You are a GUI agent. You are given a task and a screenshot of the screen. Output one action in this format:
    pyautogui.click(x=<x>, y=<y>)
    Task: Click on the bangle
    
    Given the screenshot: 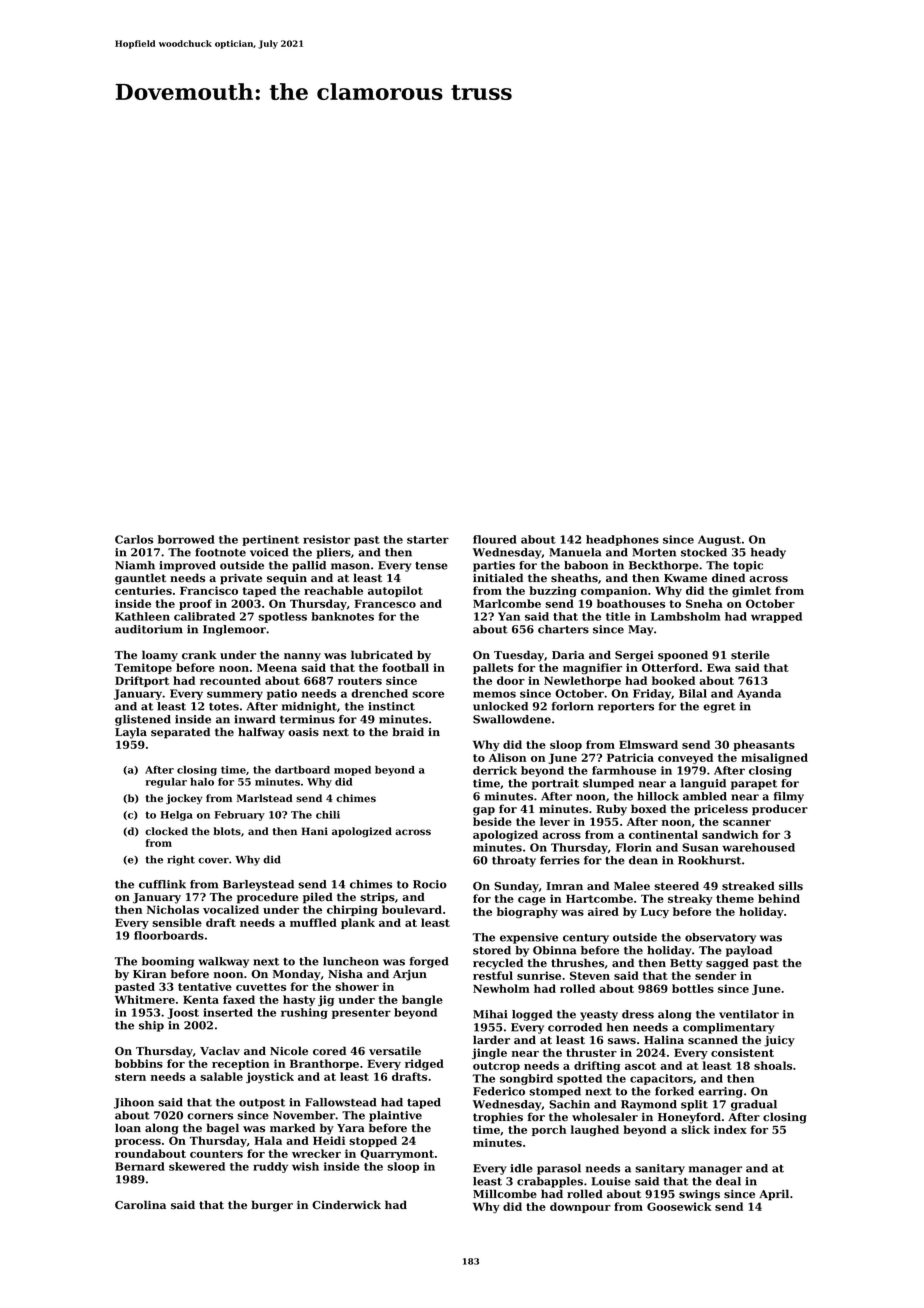 What is the action you would take?
    pyautogui.click(x=422, y=1001)
